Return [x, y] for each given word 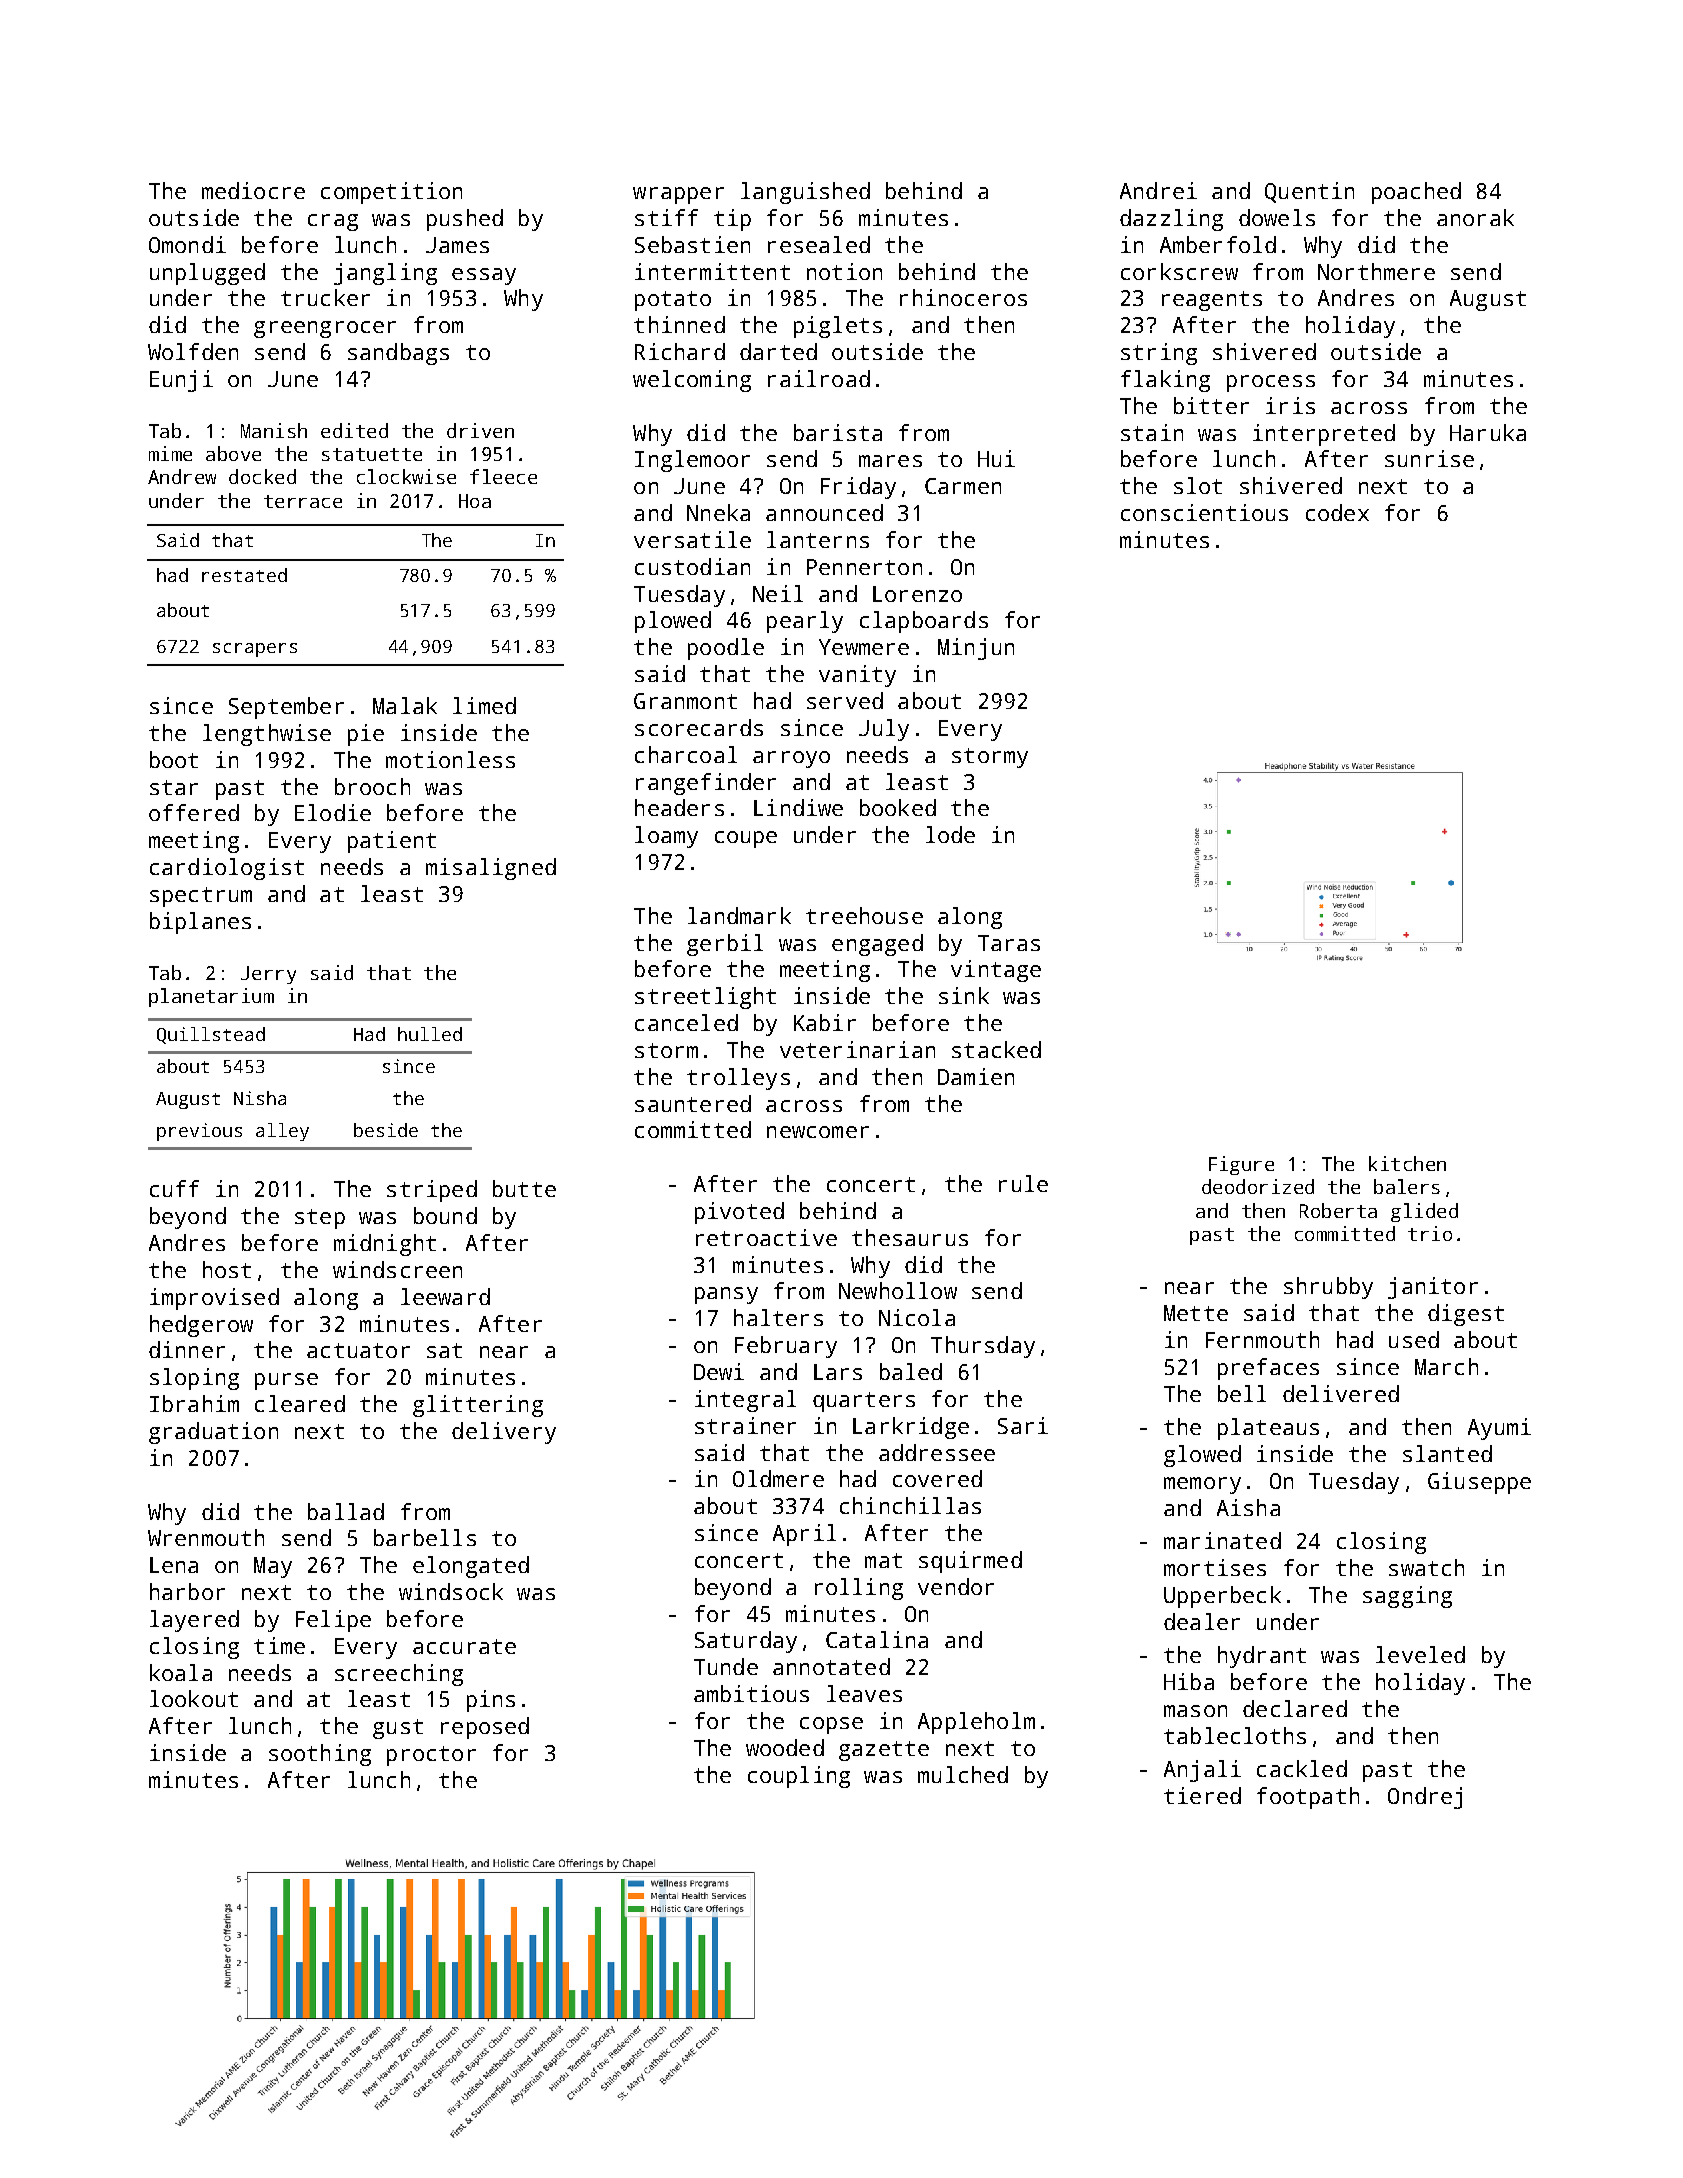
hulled [430, 1034]
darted [778, 351]
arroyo [791, 759]
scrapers [255, 650]
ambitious [751, 1693]
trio [1430, 1233]
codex [1337, 512]
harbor [187, 1591]
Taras [1009, 943]
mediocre [253, 190]
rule [1023, 1183]
